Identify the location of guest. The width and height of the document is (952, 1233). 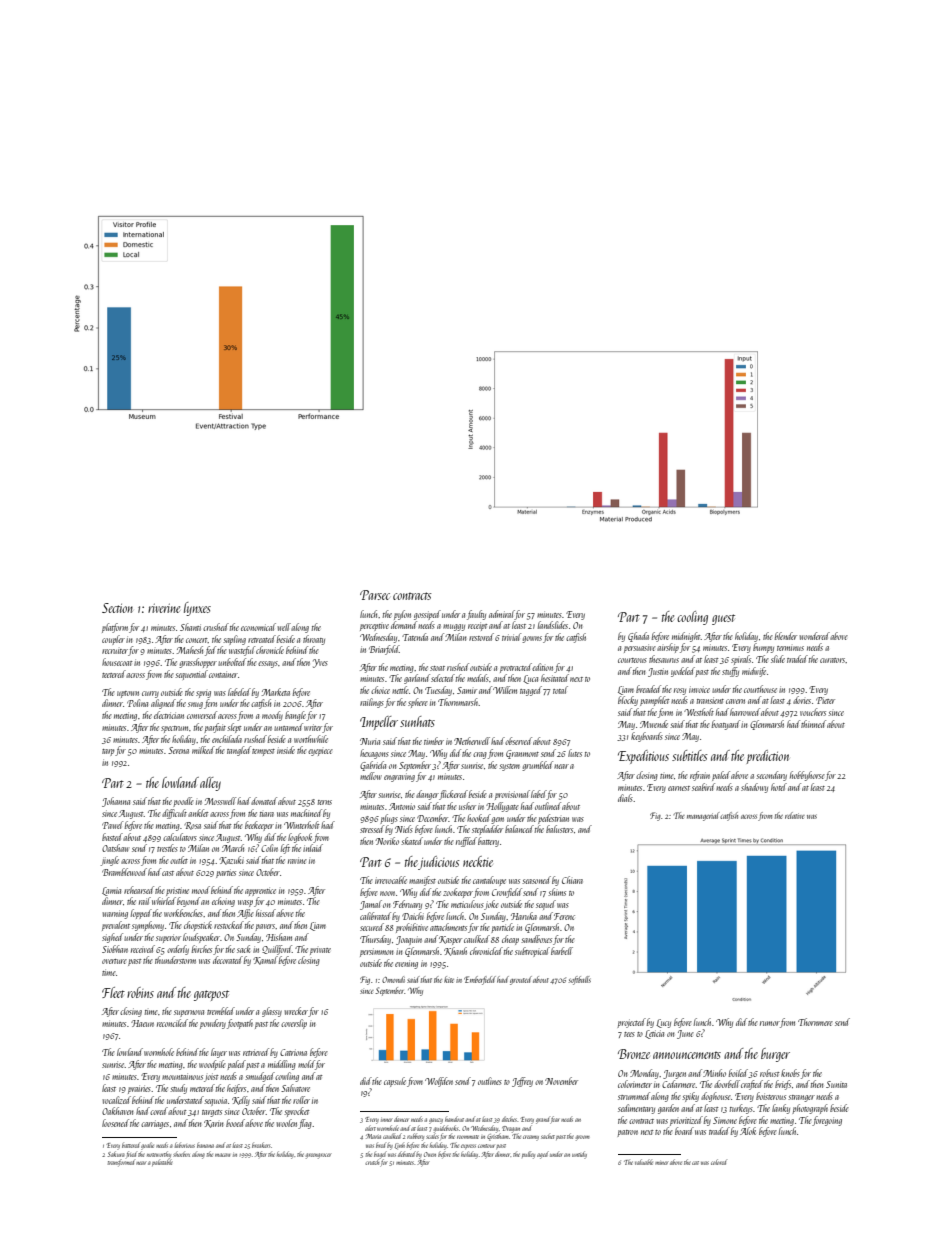
(723, 619).
